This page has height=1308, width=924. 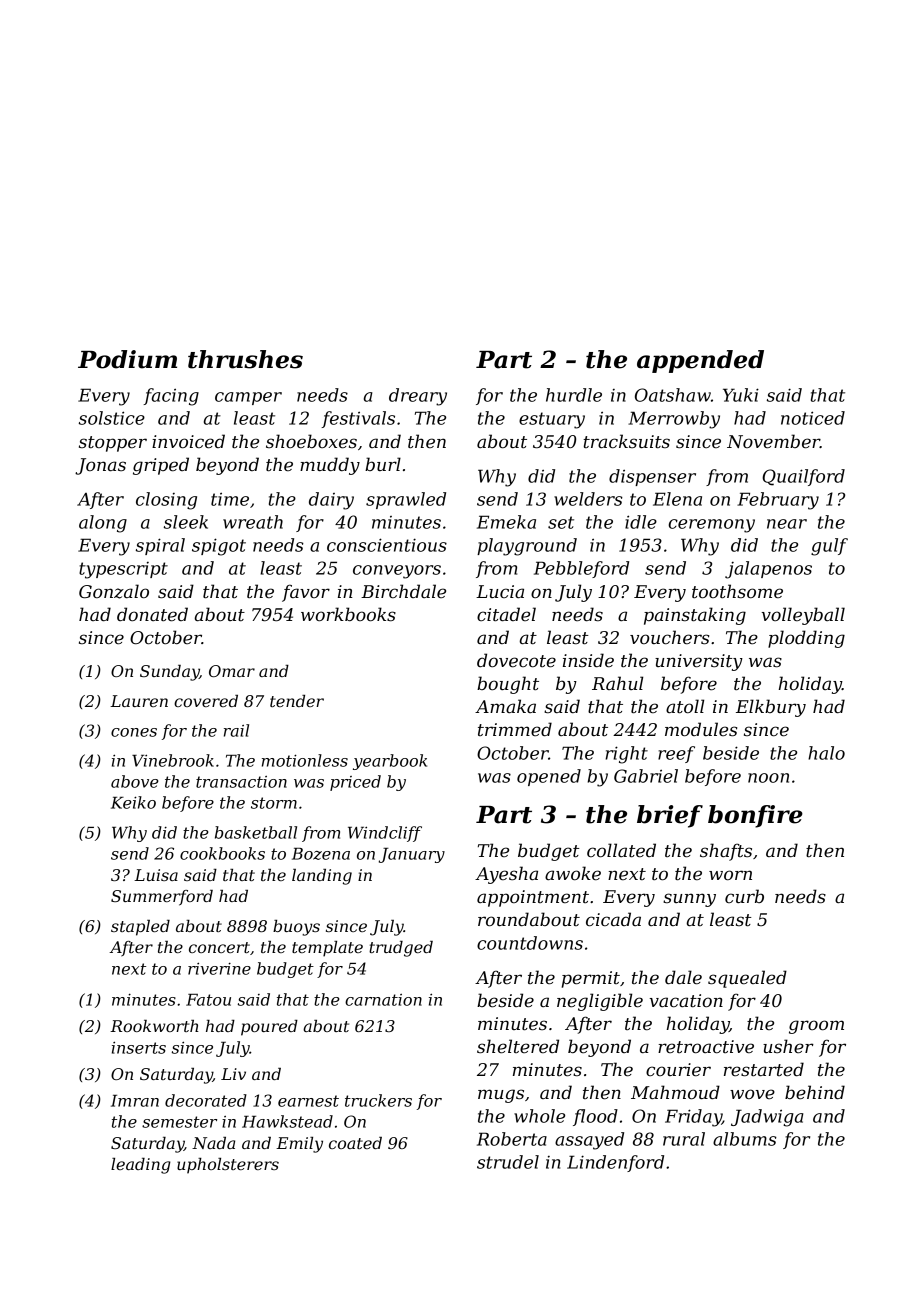 I want to click on Oatshaw, so click(x=673, y=395).
